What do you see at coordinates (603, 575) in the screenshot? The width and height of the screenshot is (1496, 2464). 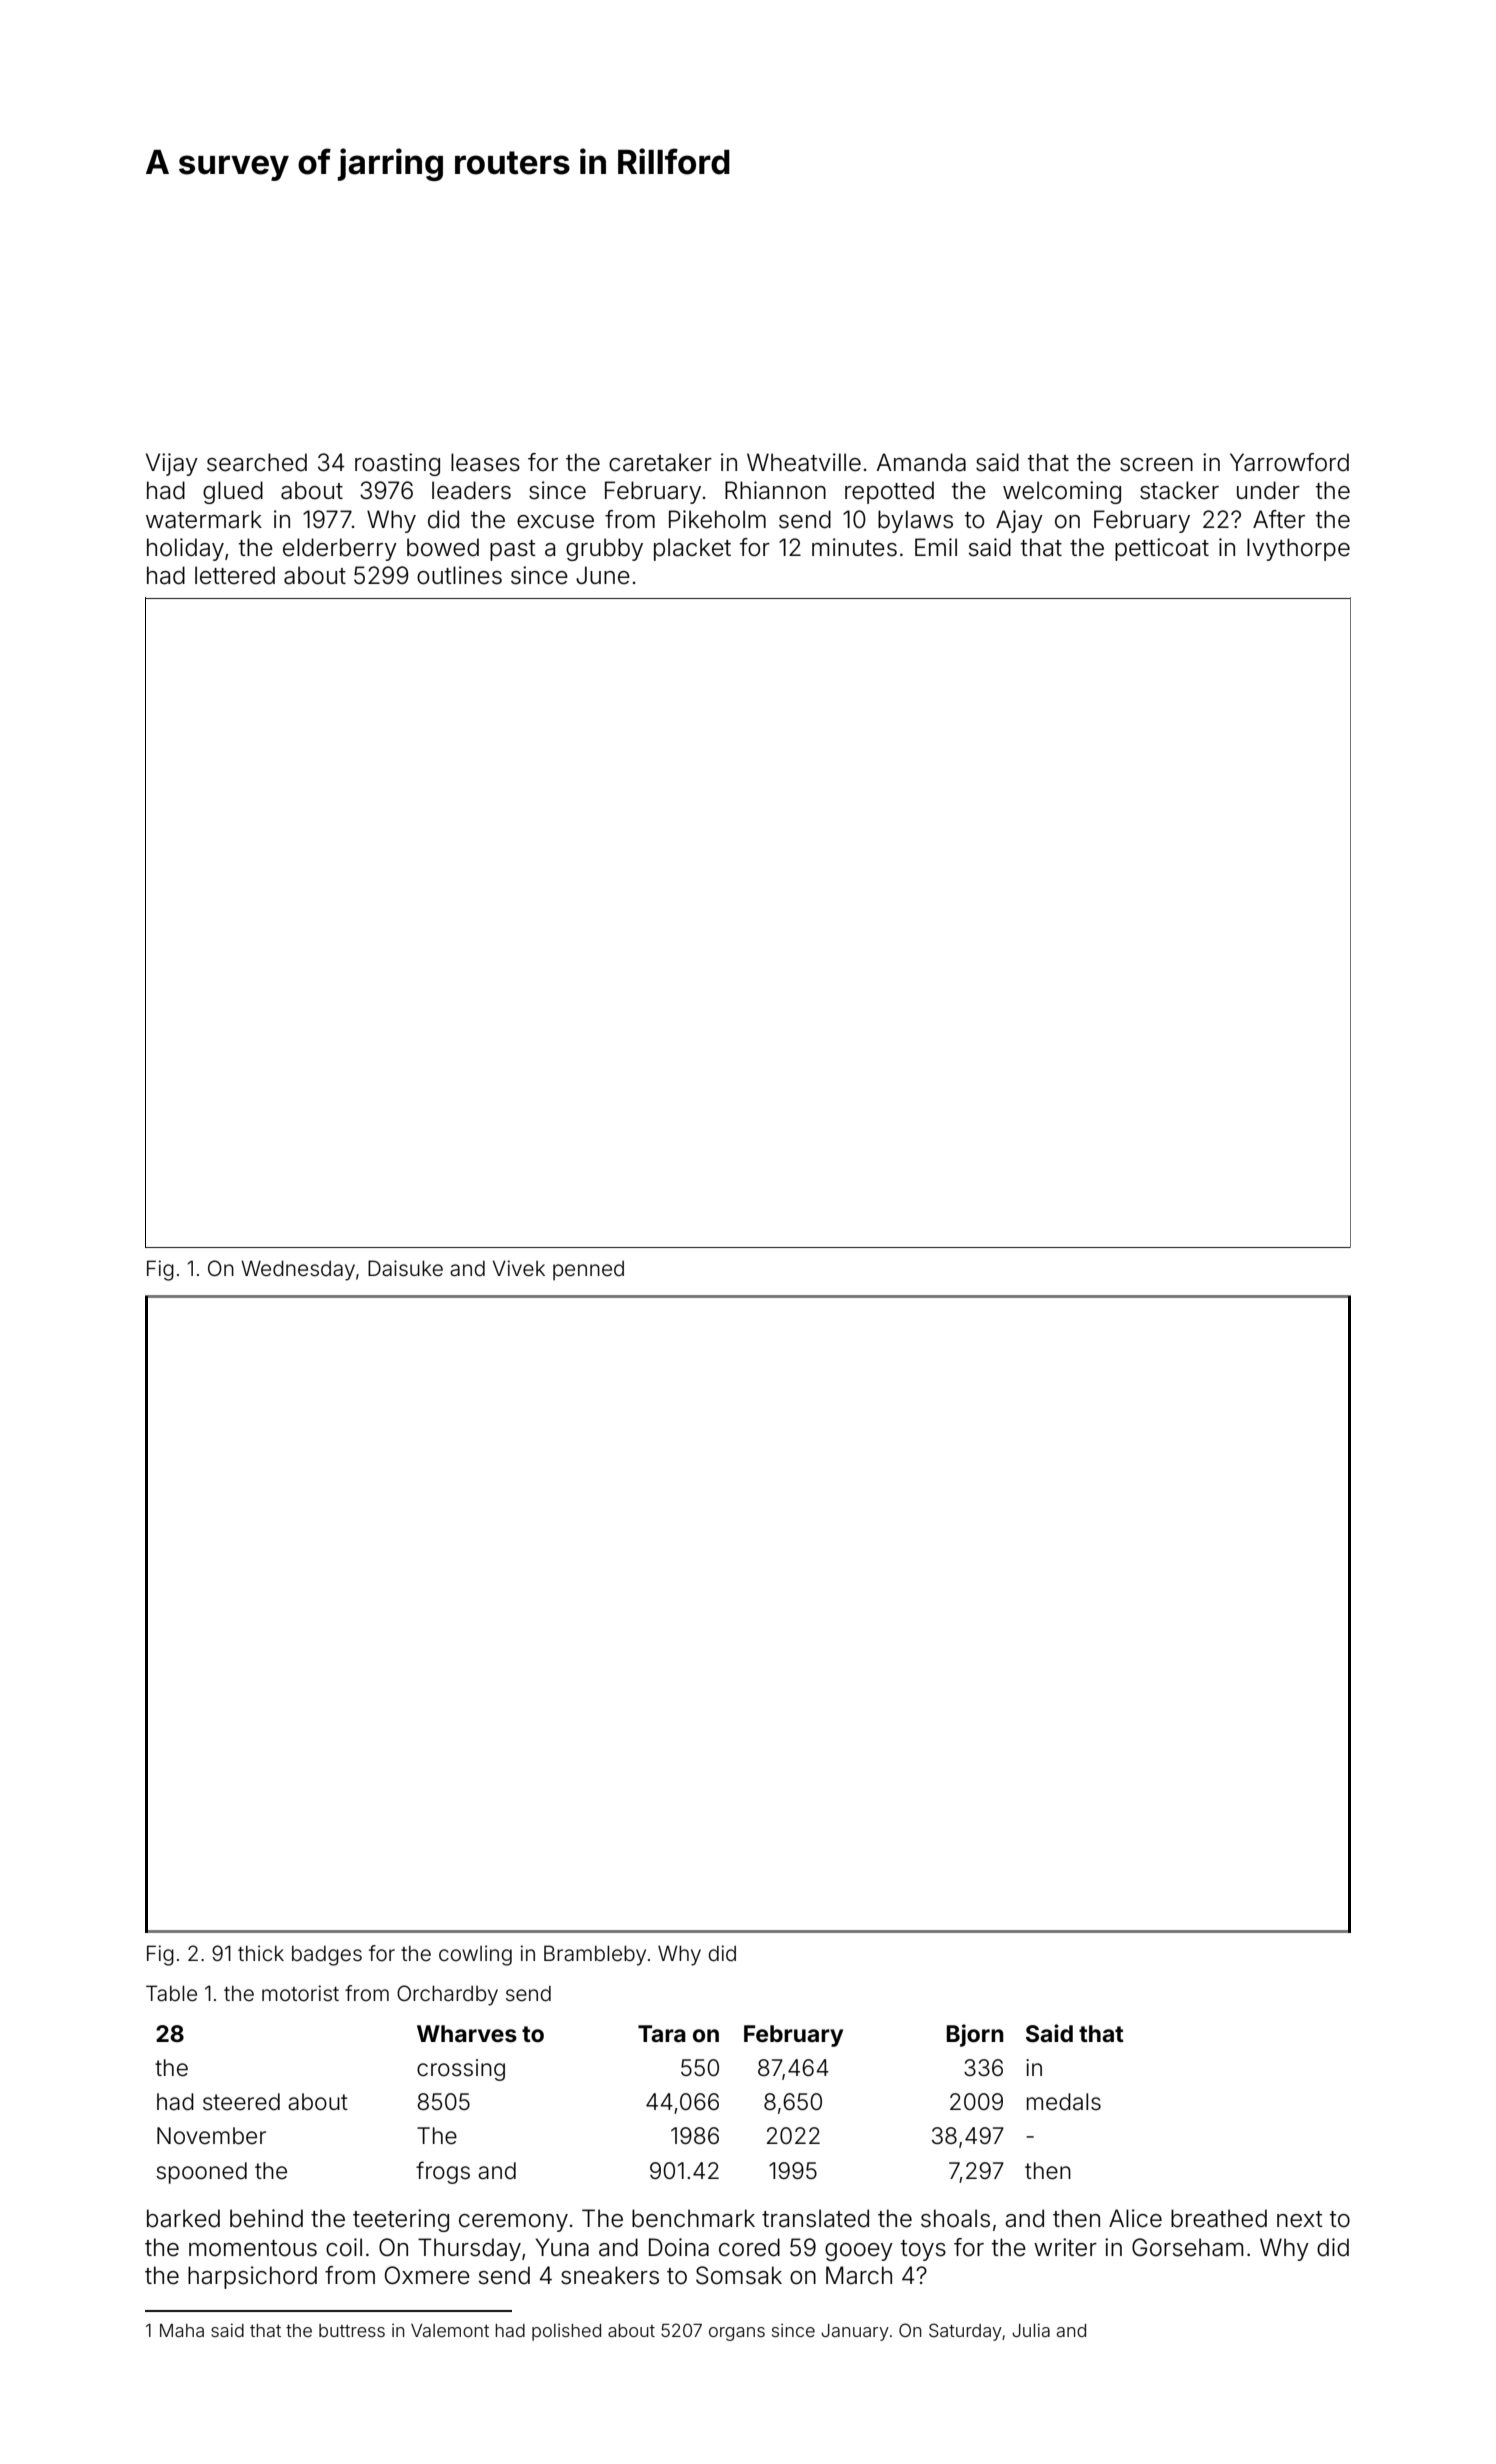 I see `June` at bounding box center [603, 575].
